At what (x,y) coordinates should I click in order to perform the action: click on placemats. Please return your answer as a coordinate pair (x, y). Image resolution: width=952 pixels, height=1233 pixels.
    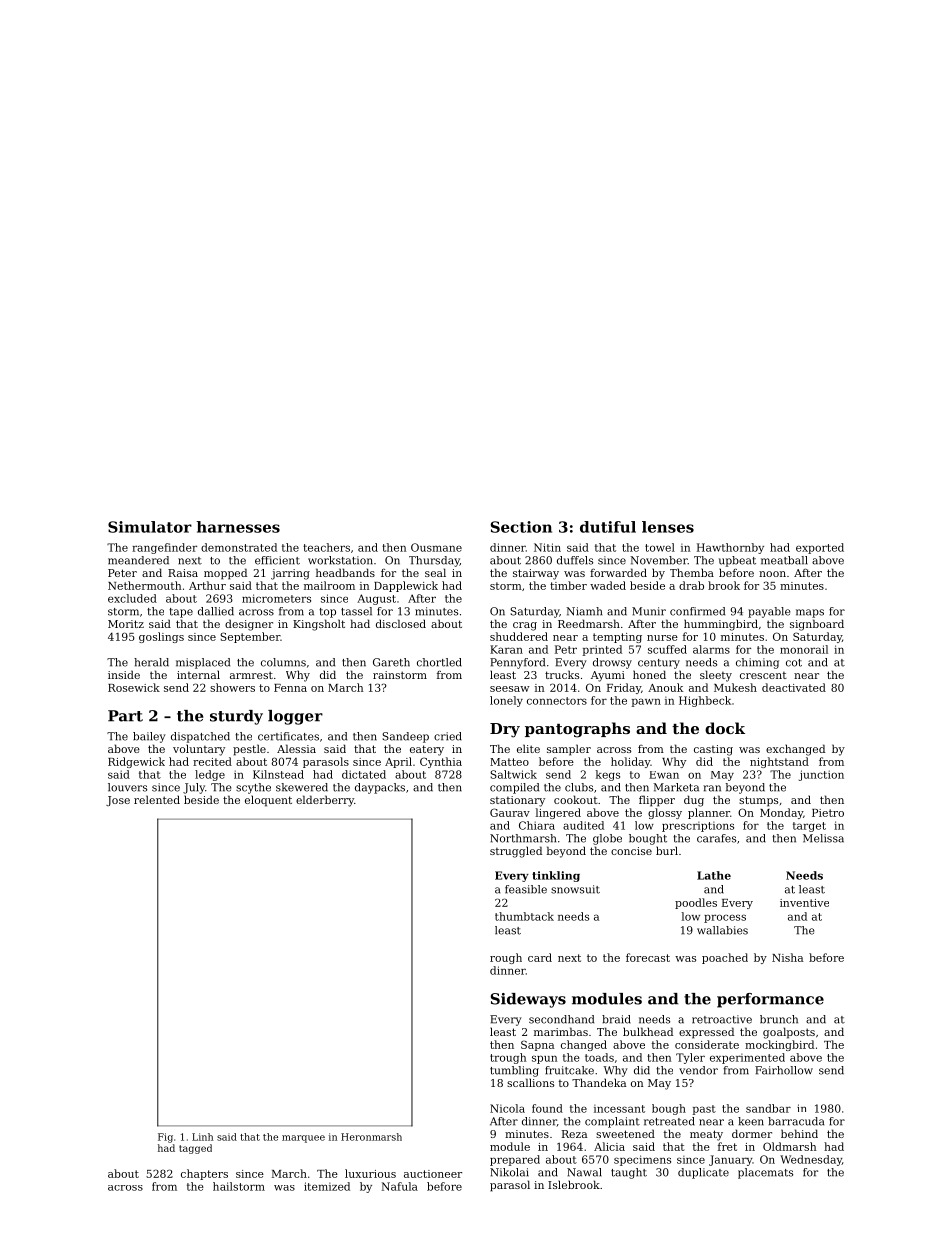
    Looking at the image, I should click on (765, 1173).
